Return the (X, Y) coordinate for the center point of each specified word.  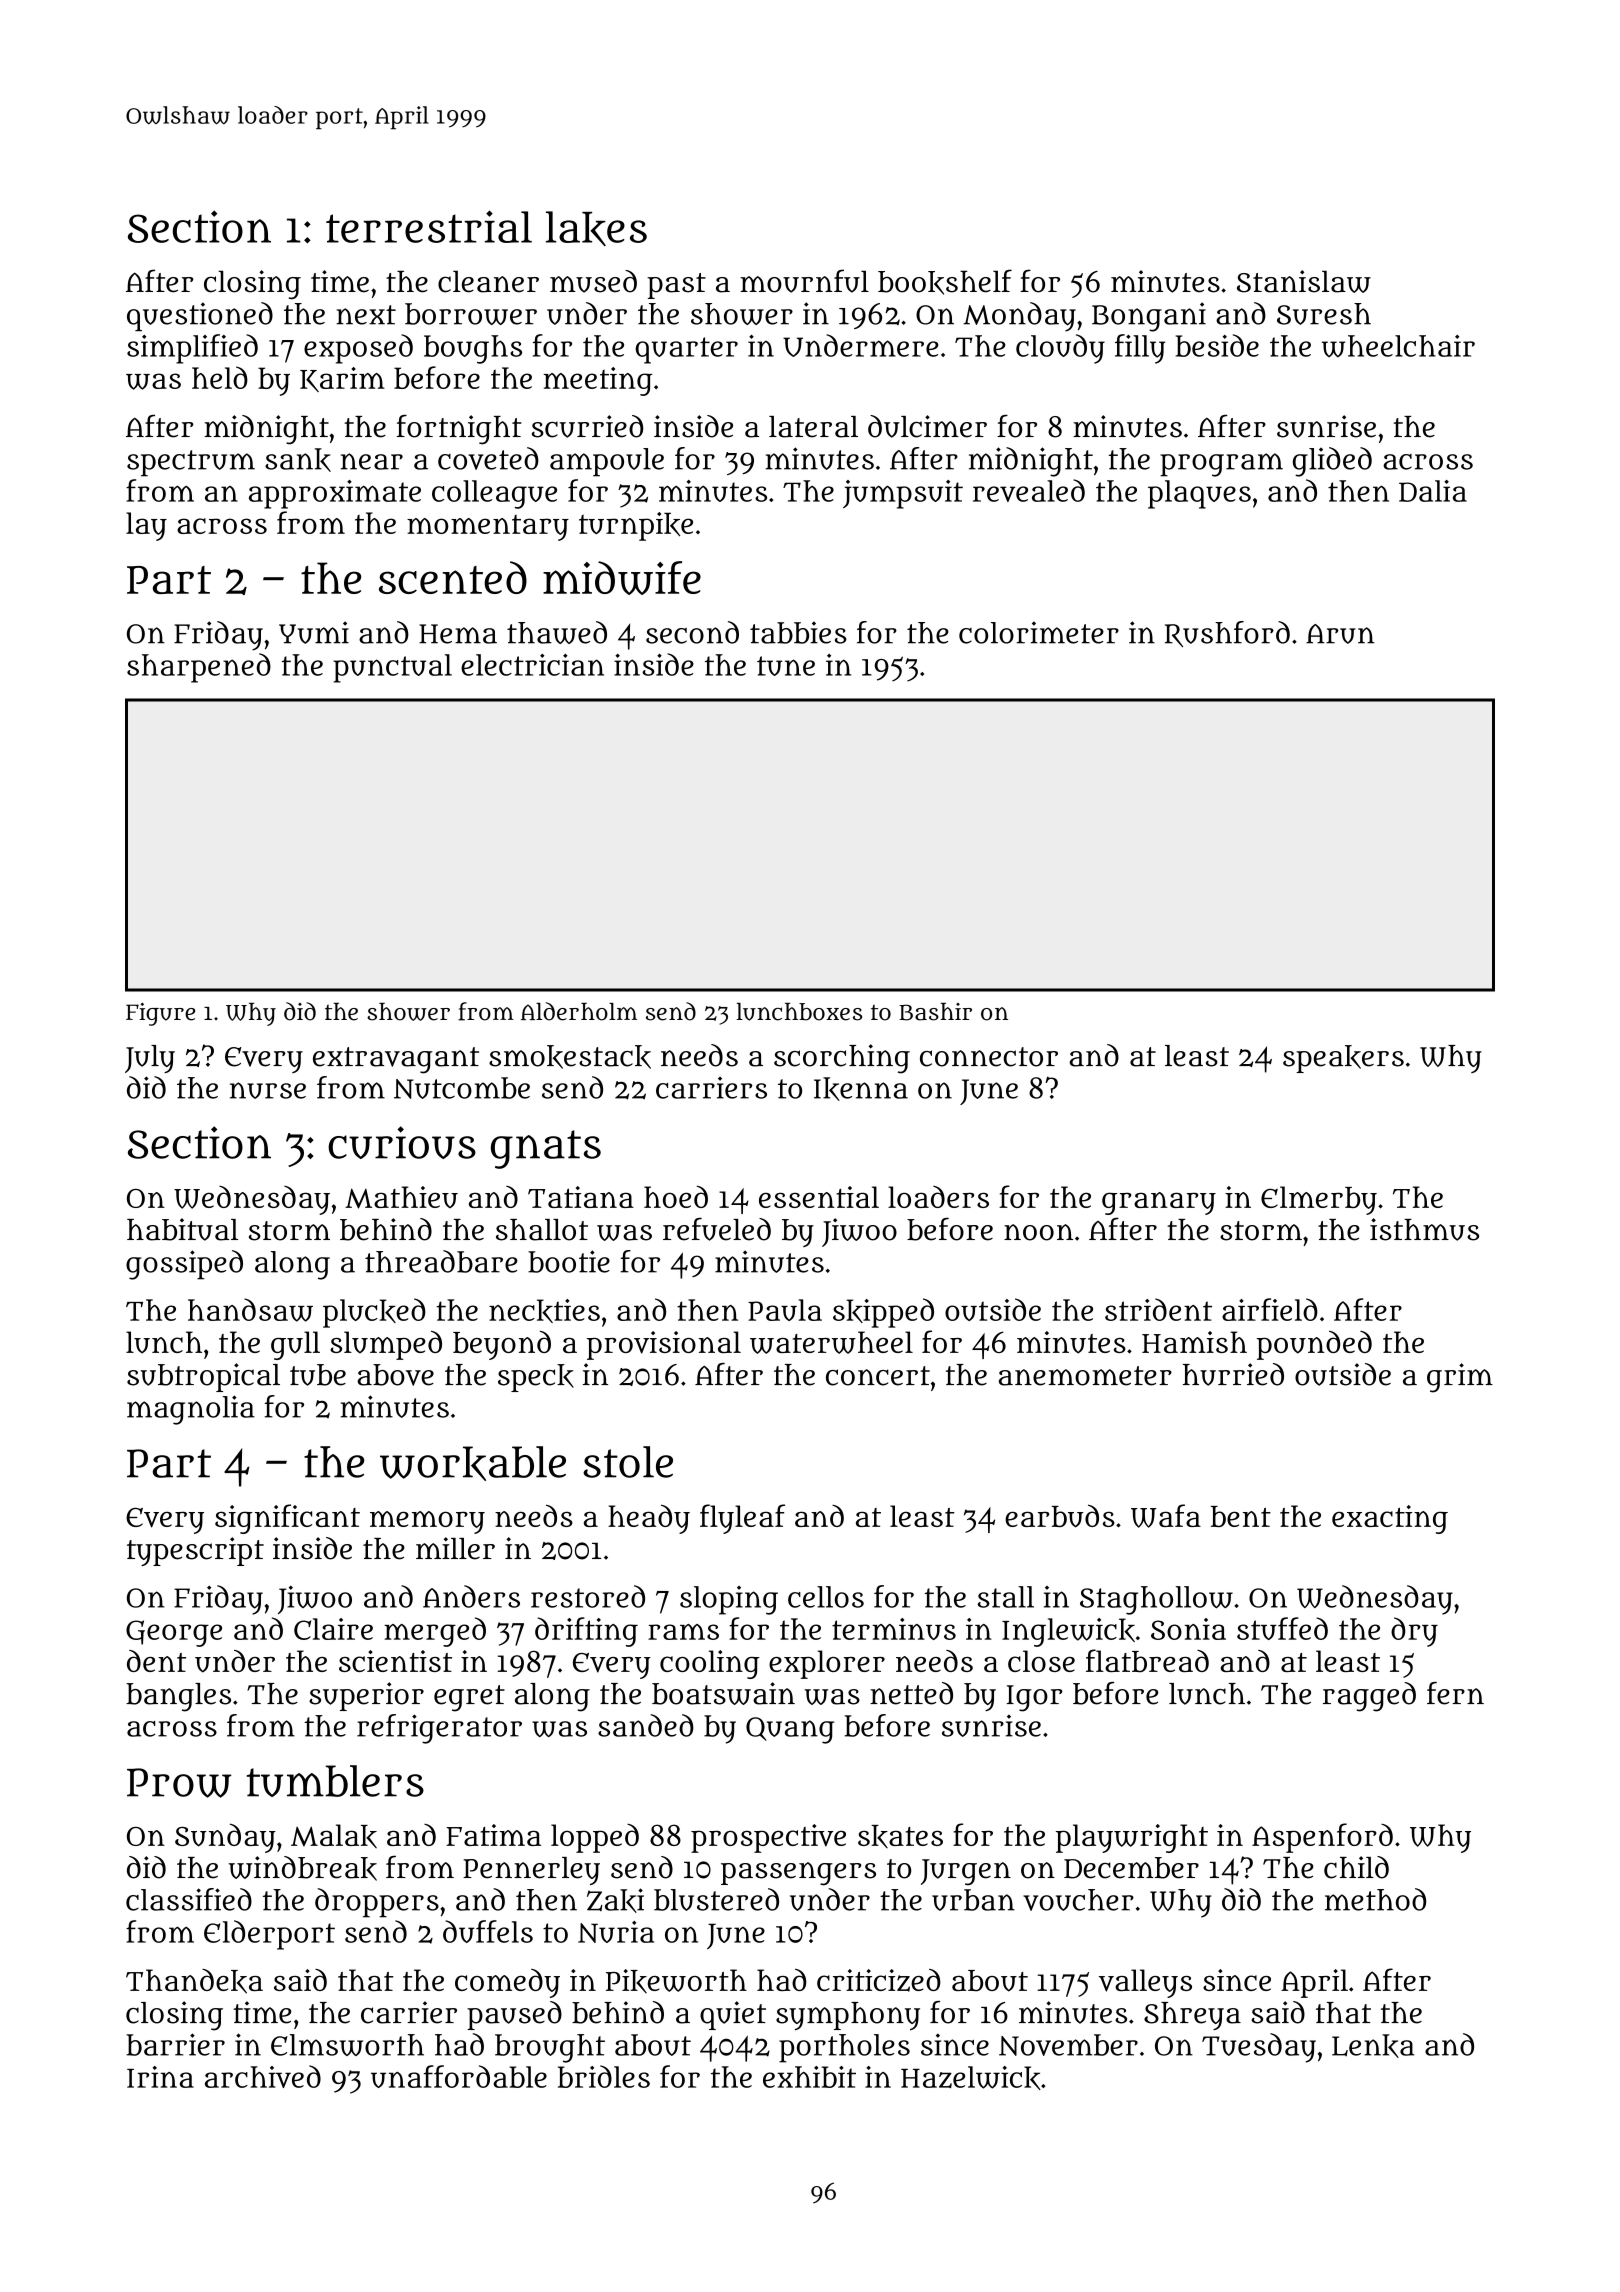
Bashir (935, 1012)
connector (989, 1057)
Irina (160, 2077)
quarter (686, 350)
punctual (392, 668)
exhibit (809, 2077)
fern (1455, 1693)
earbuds (1060, 1516)
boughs (473, 349)
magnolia (191, 1410)
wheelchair (1398, 346)
